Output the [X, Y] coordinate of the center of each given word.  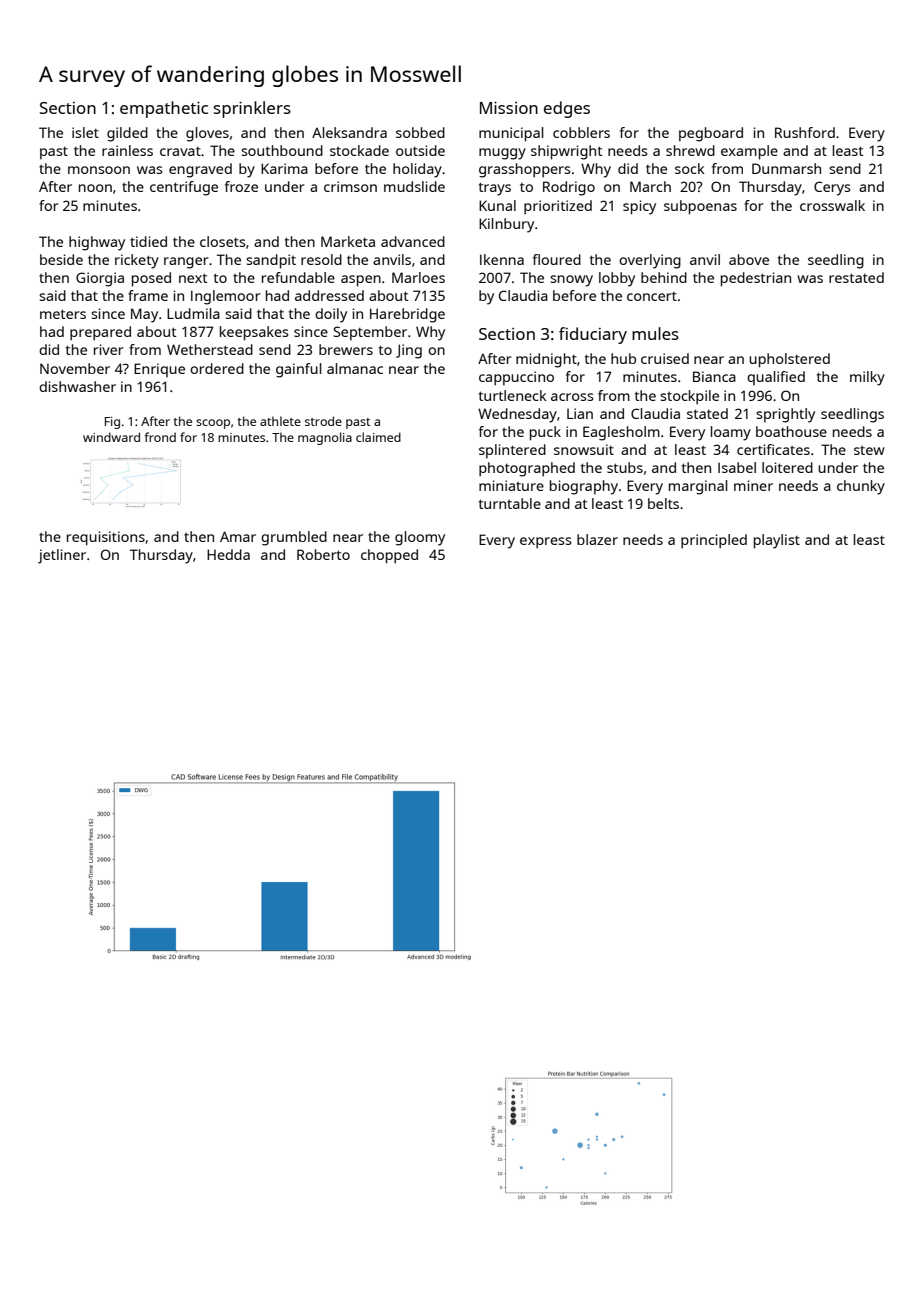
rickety [137, 261]
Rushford [805, 132]
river [109, 349]
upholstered [789, 360]
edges [567, 109]
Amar [238, 536]
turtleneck [513, 395]
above [749, 259]
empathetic [164, 109]
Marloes [418, 277]
